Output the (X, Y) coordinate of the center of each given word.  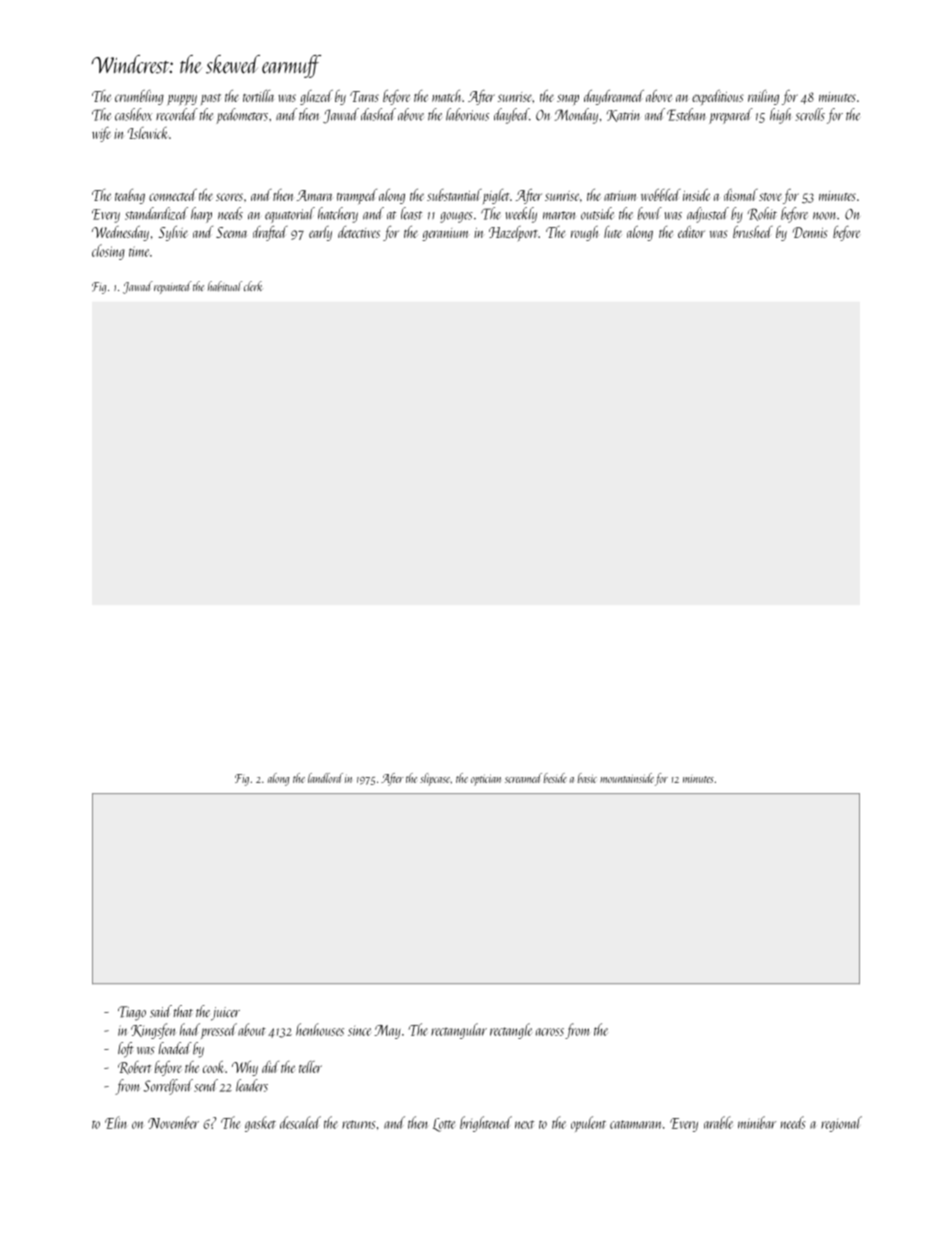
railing (763, 97)
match (446, 96)
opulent (588, 1124)
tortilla (258, 96)
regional (841, 1124)
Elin (115, 1122)
